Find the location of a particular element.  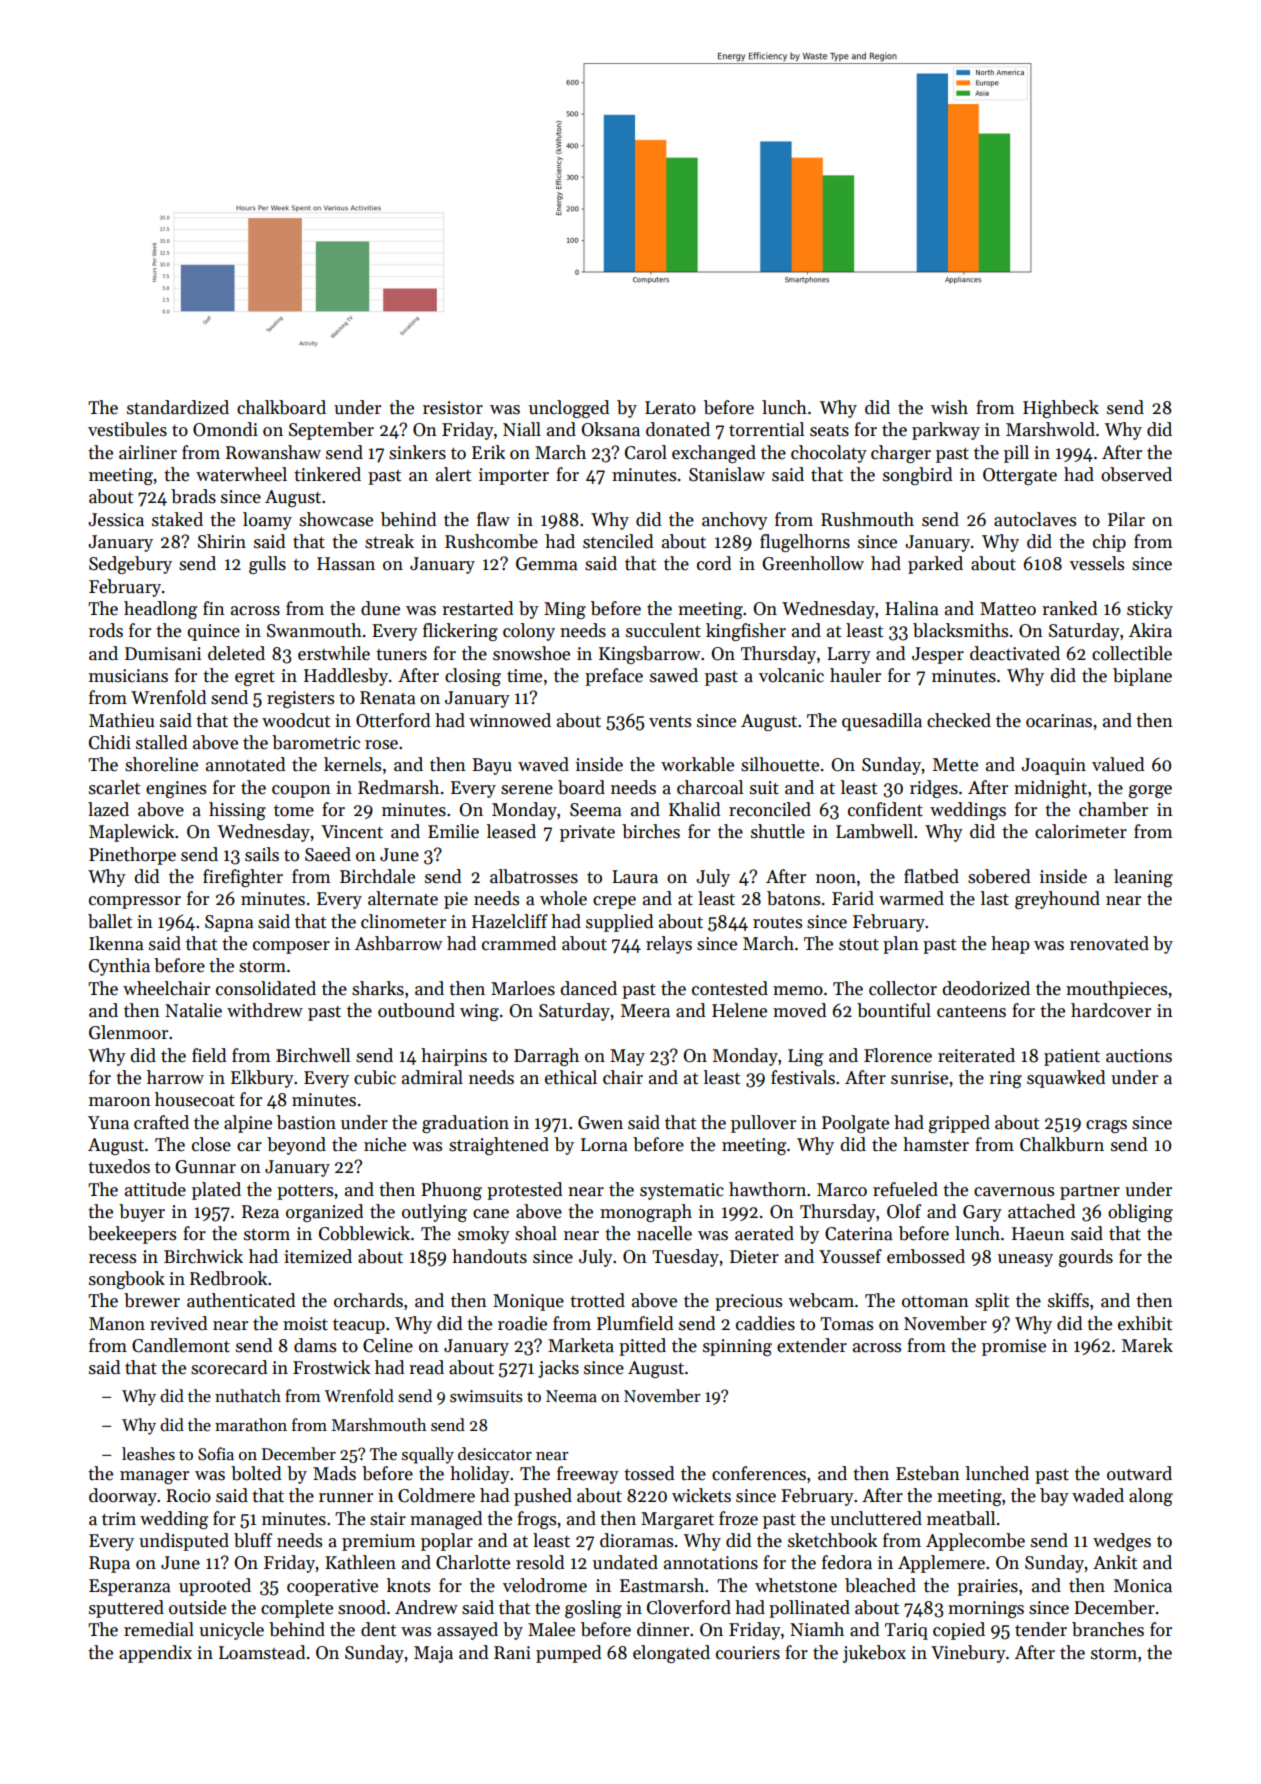

buyer is located at coordinates (142, 1213).
